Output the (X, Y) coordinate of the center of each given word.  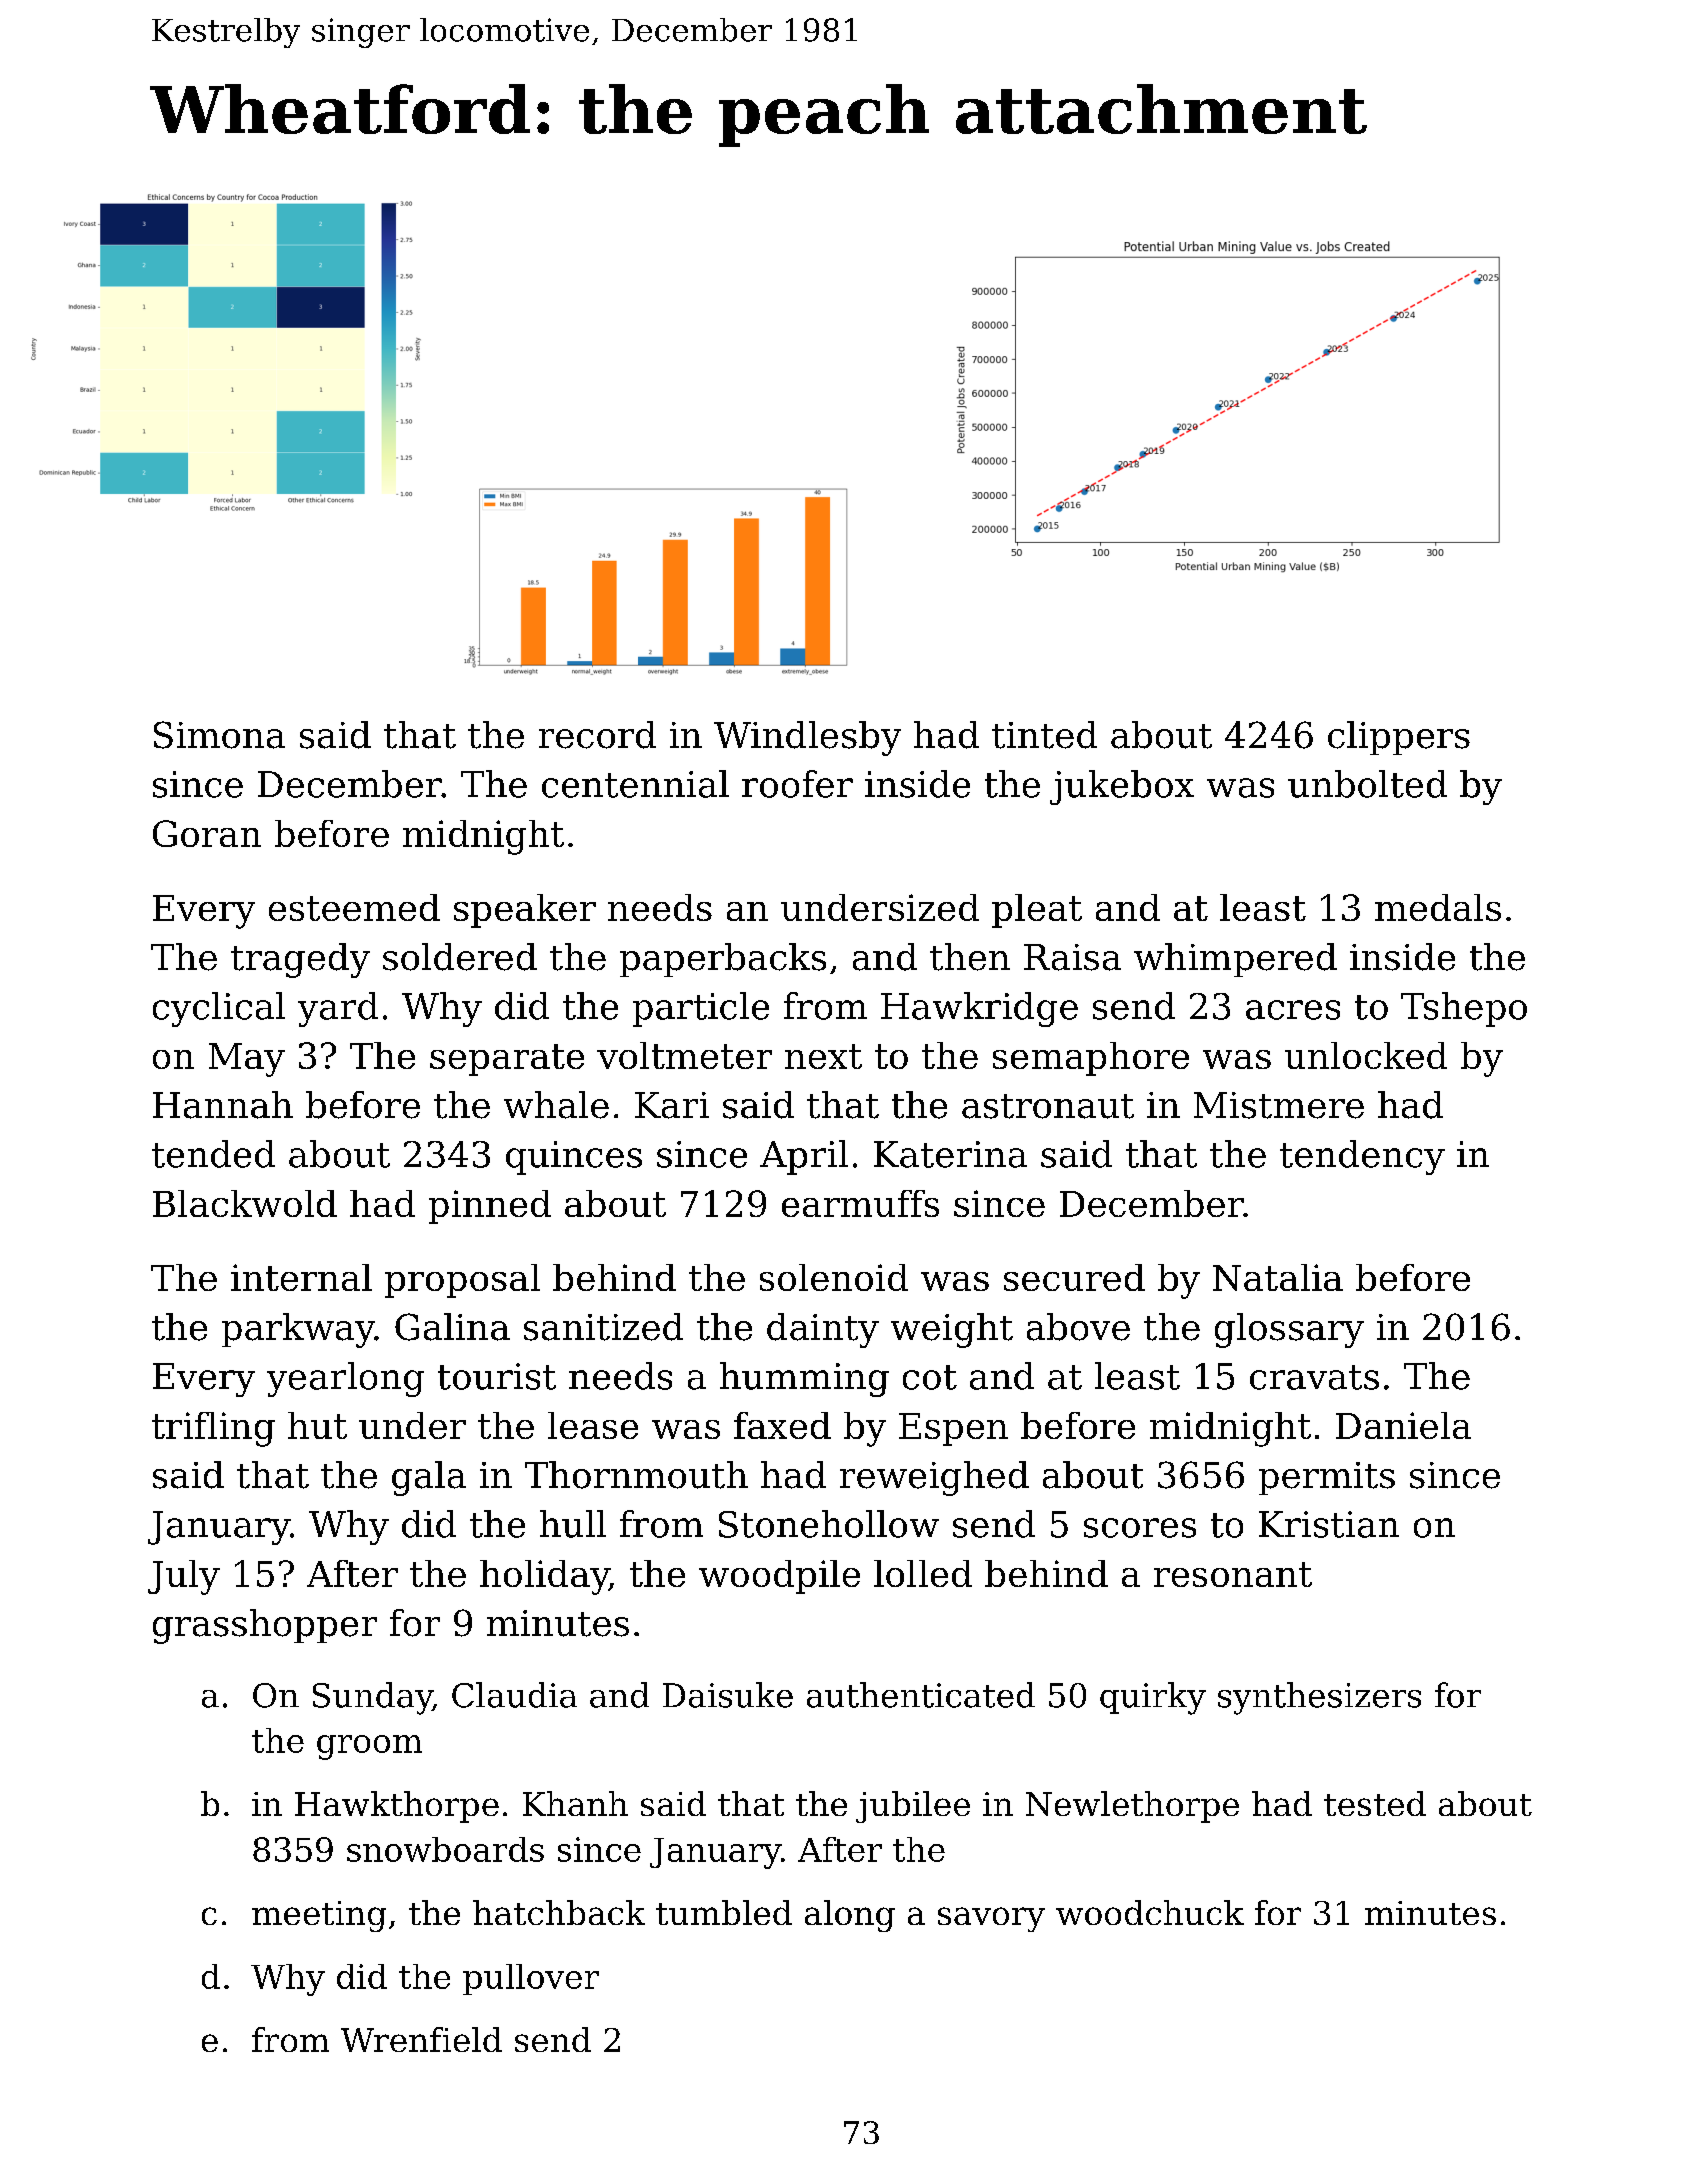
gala (429, 1478)
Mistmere (1279, 1105)
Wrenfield (421, 2039)
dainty (823, 1330)
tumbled (724, 1912)
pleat (1037, 911)
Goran (207, 833)
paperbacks (723, 960)
